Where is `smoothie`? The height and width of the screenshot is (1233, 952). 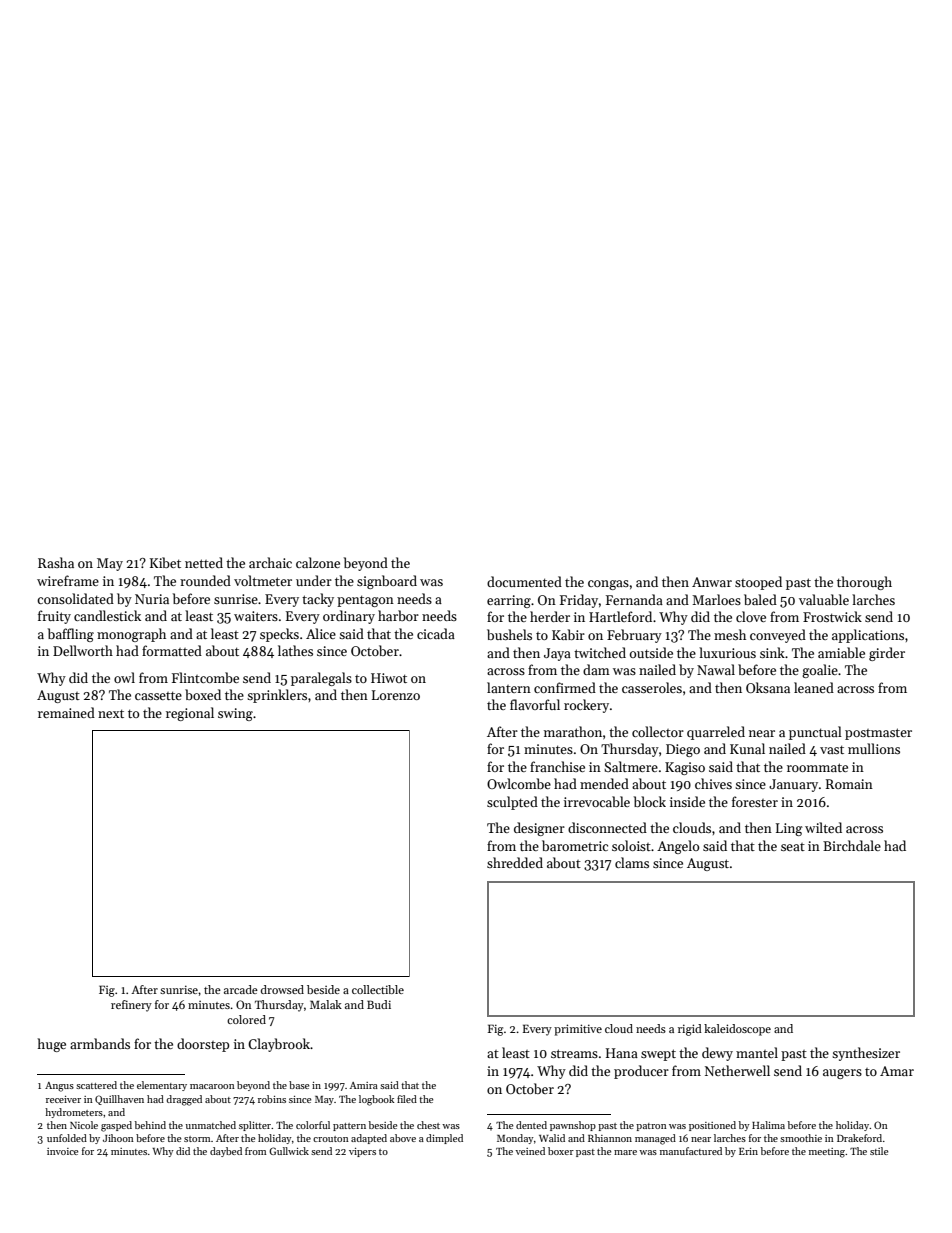 smoothie is located at coordinates (801, 1138).
